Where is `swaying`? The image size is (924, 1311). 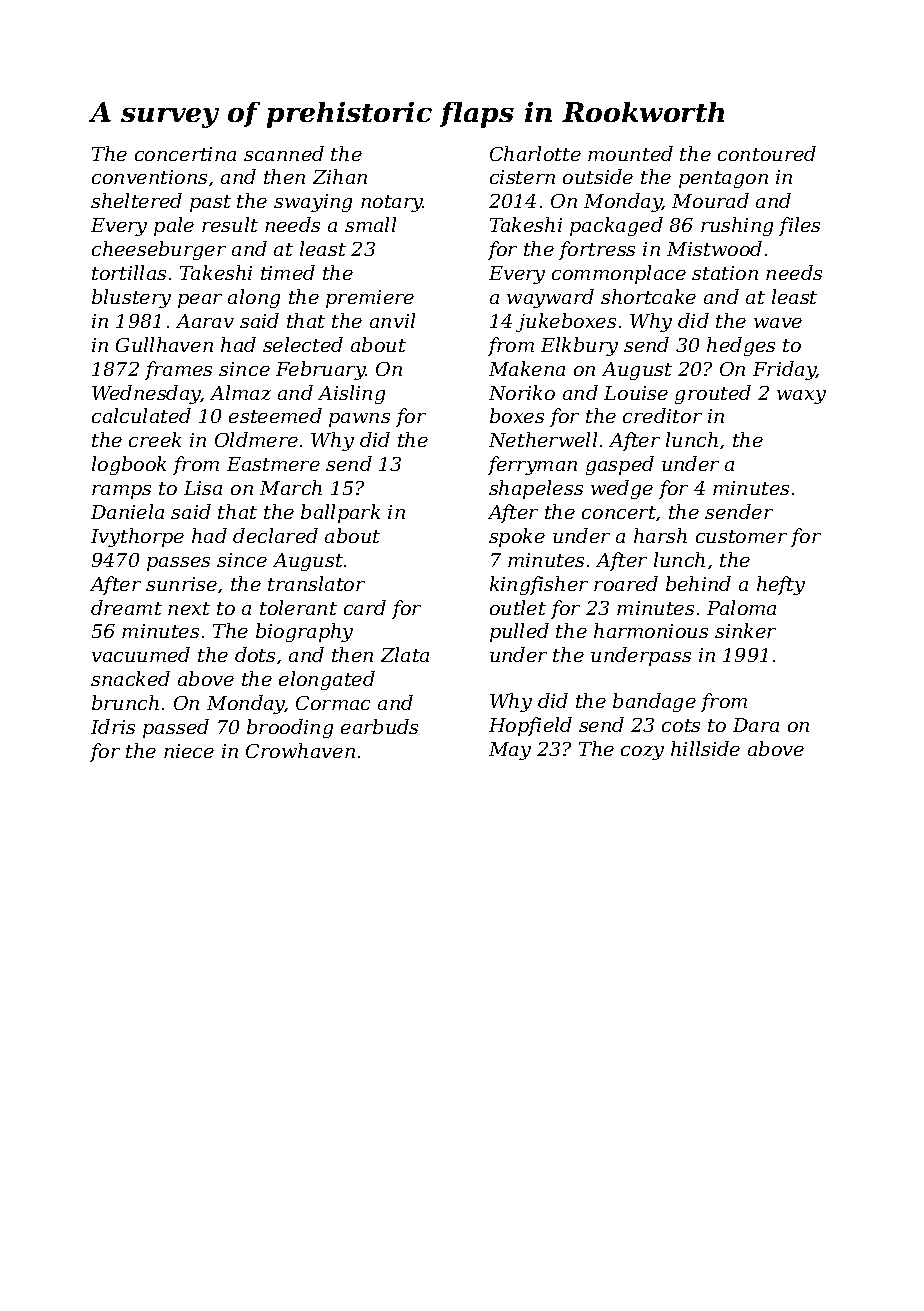 swaying is located at coordinates (313, 203).
